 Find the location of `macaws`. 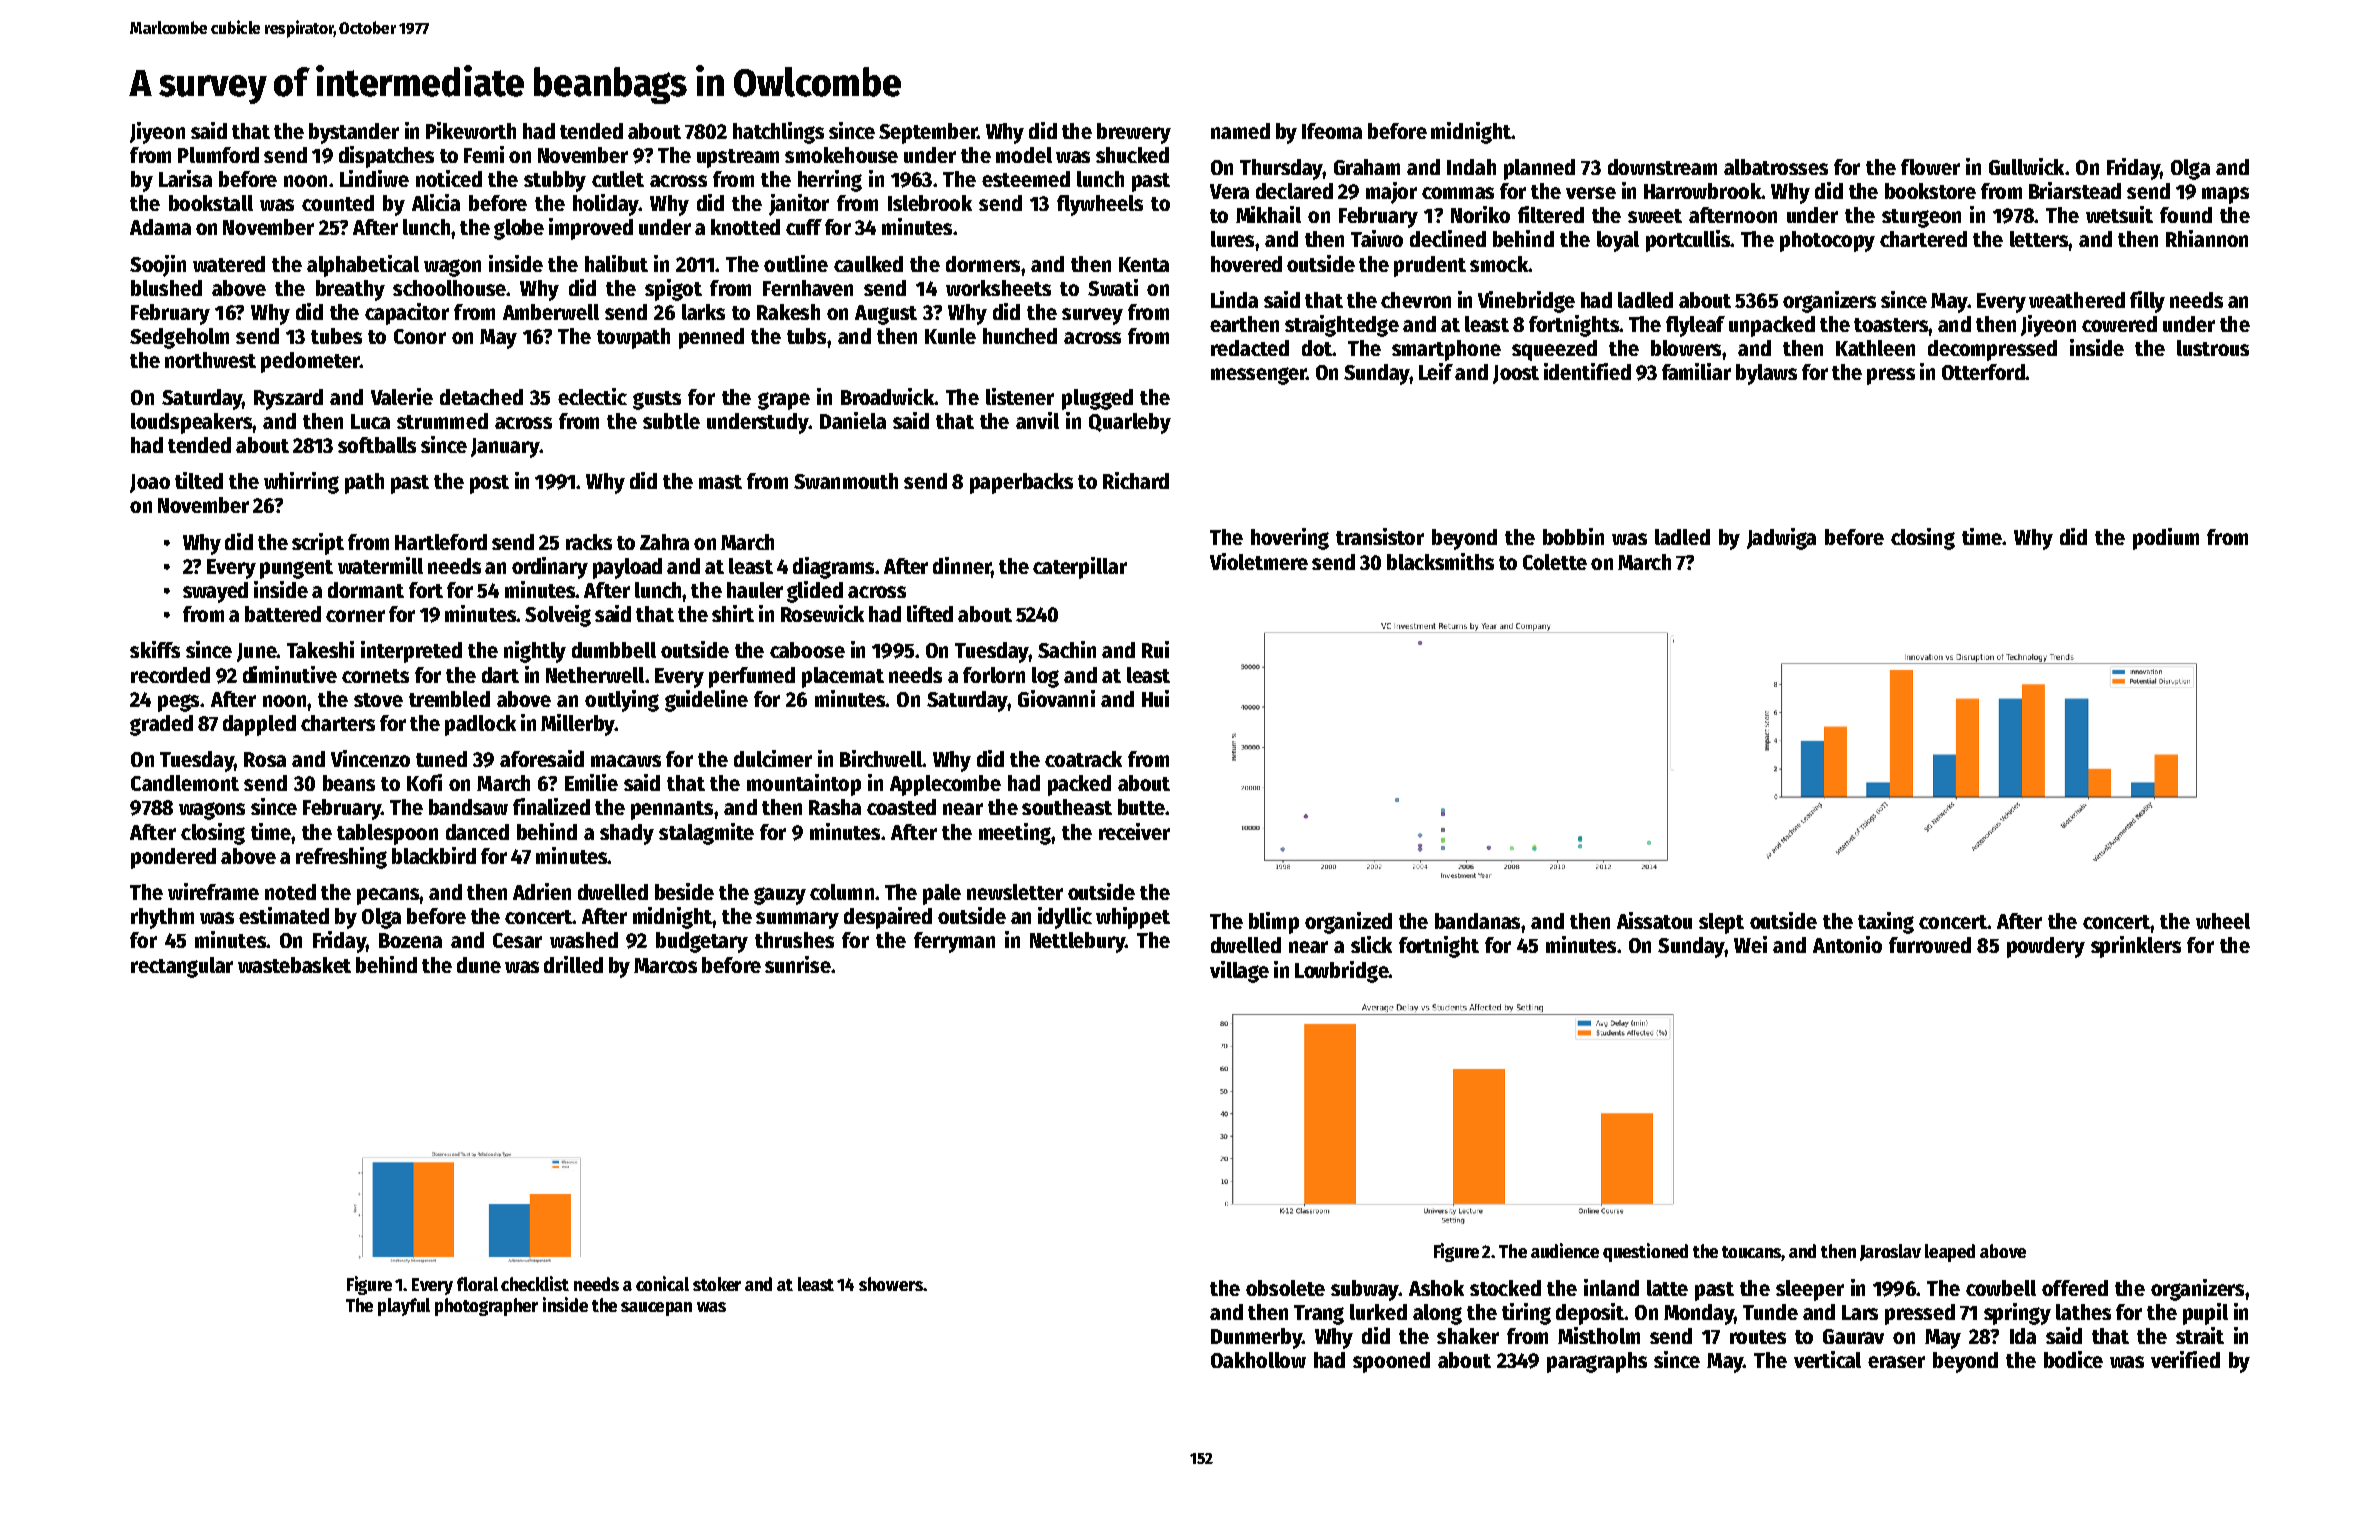

macaws is located at coordinates (626, 761).
